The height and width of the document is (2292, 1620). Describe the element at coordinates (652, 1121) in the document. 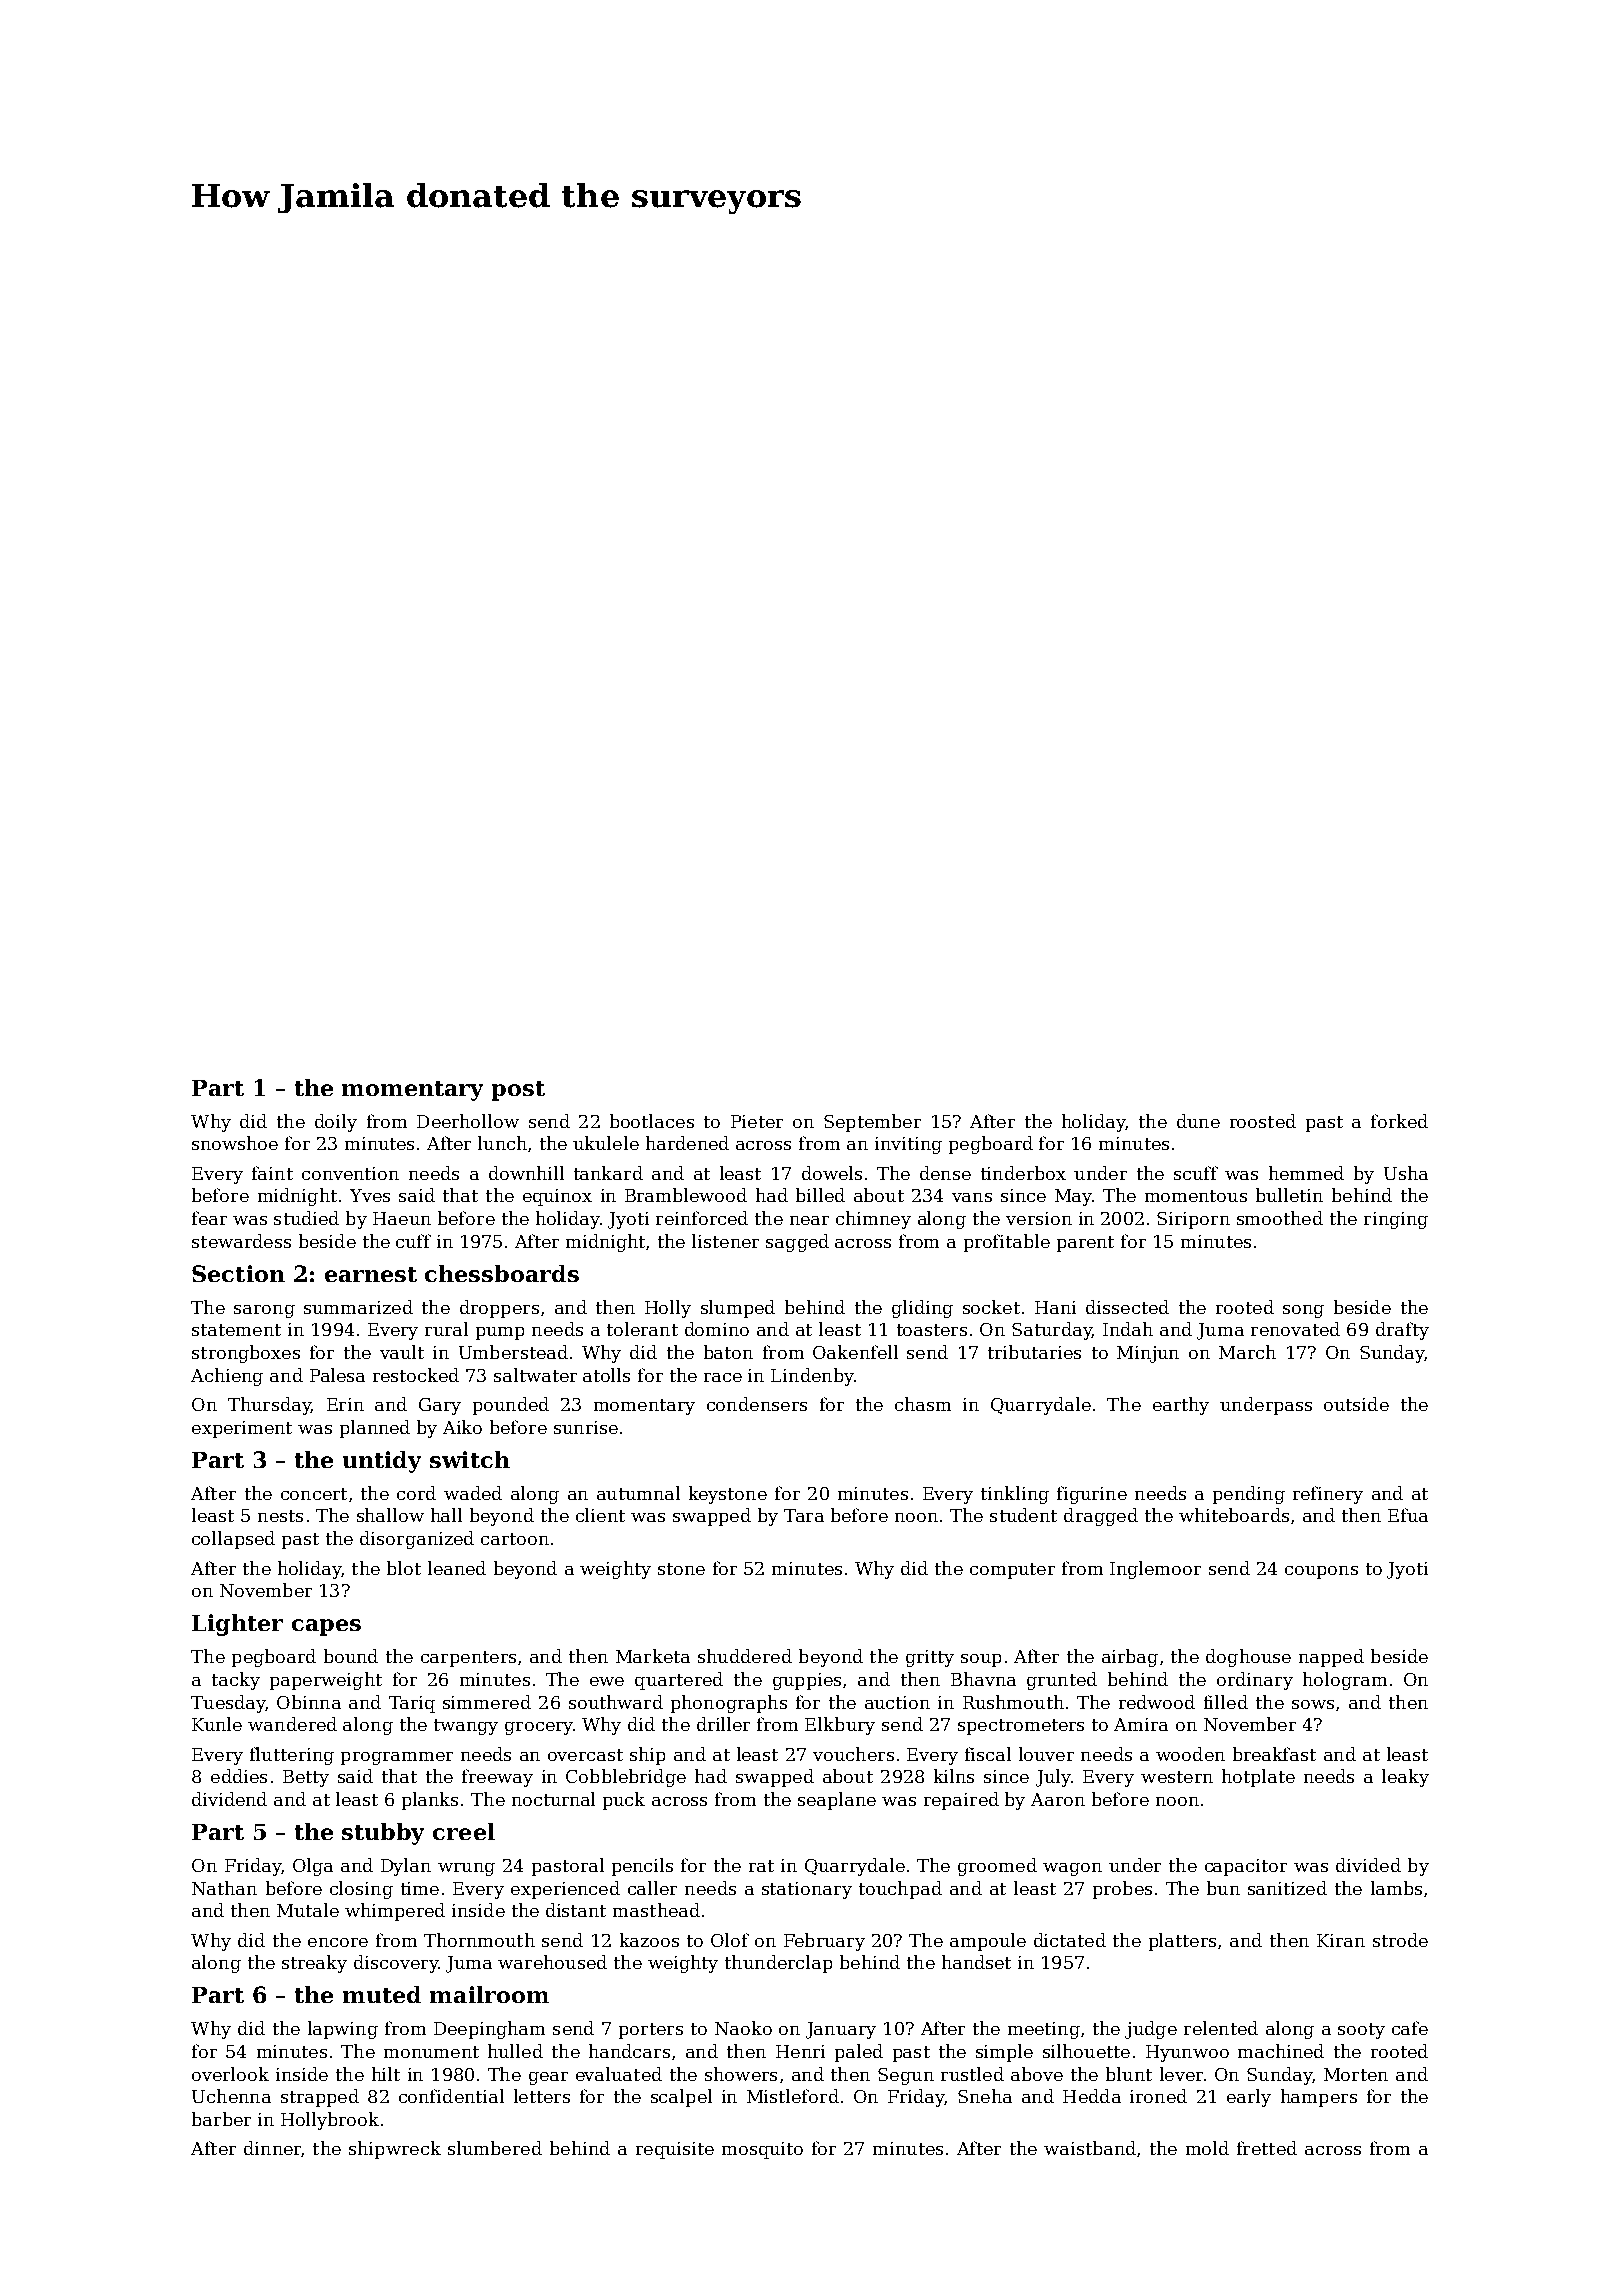

I see `bootlaces` at that location.
